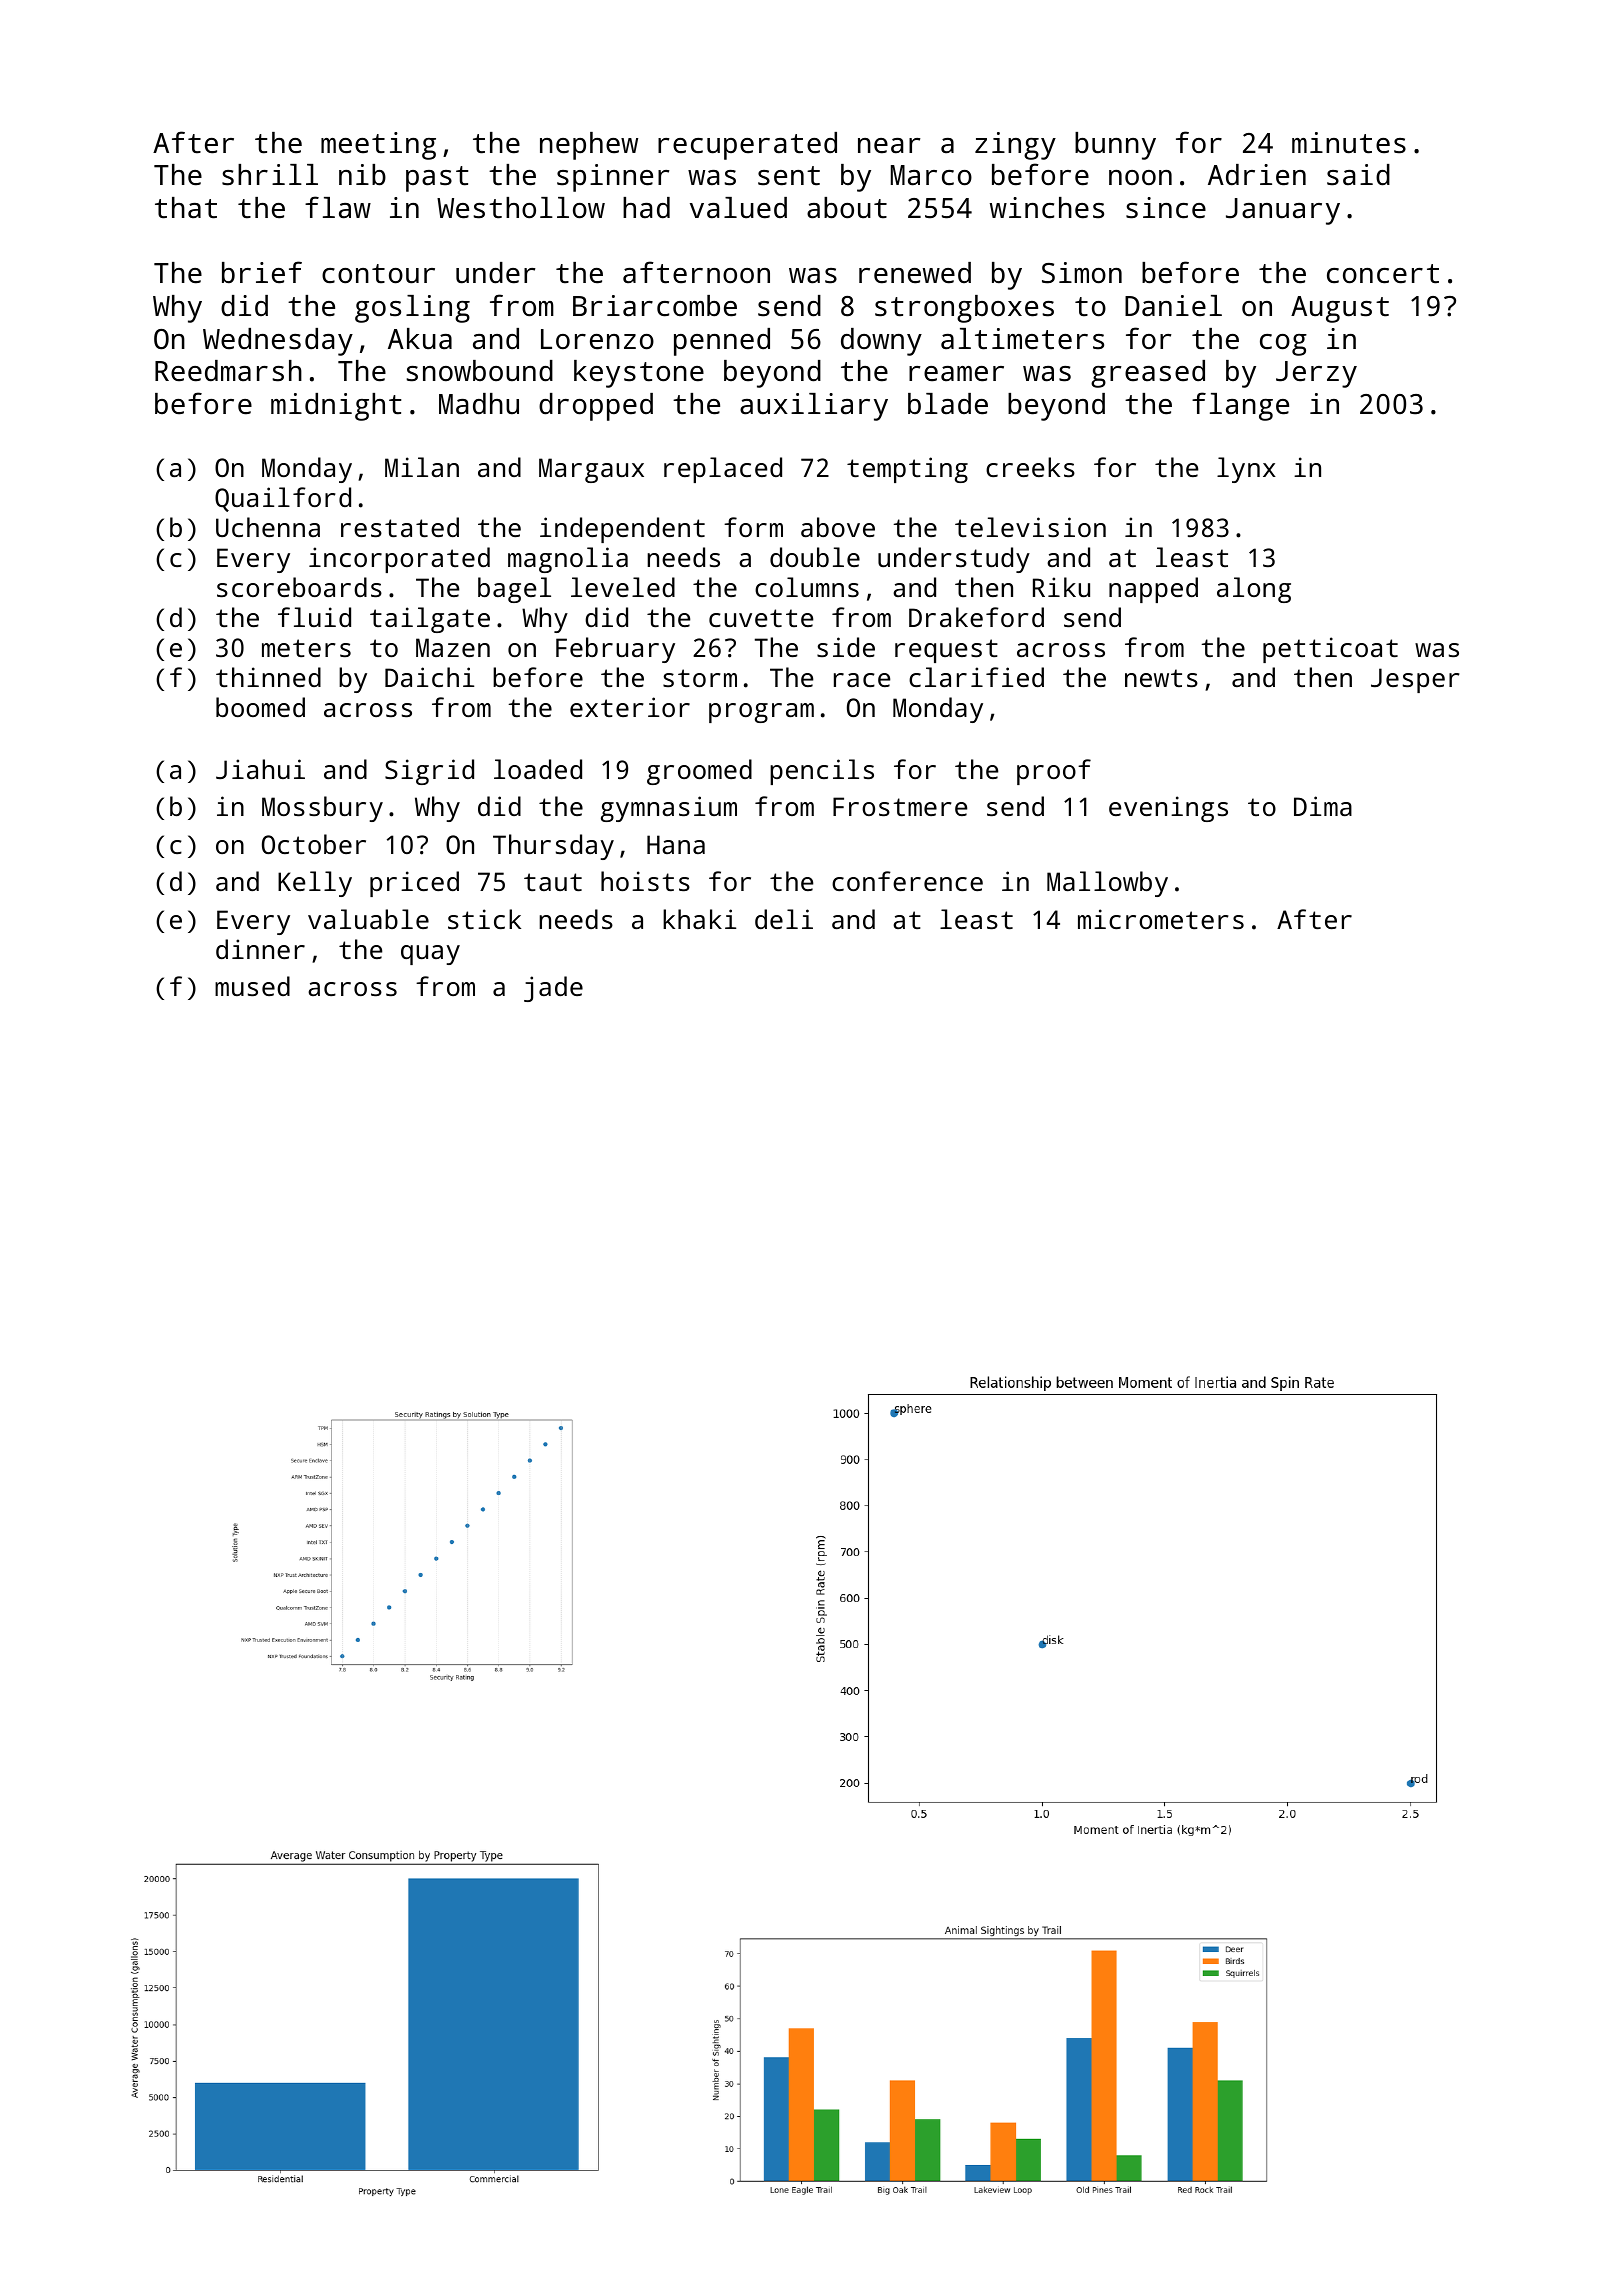  What do you see at coordinates (1030, 527) in the image?
I see `television` at bounding box center [1030, 527].
